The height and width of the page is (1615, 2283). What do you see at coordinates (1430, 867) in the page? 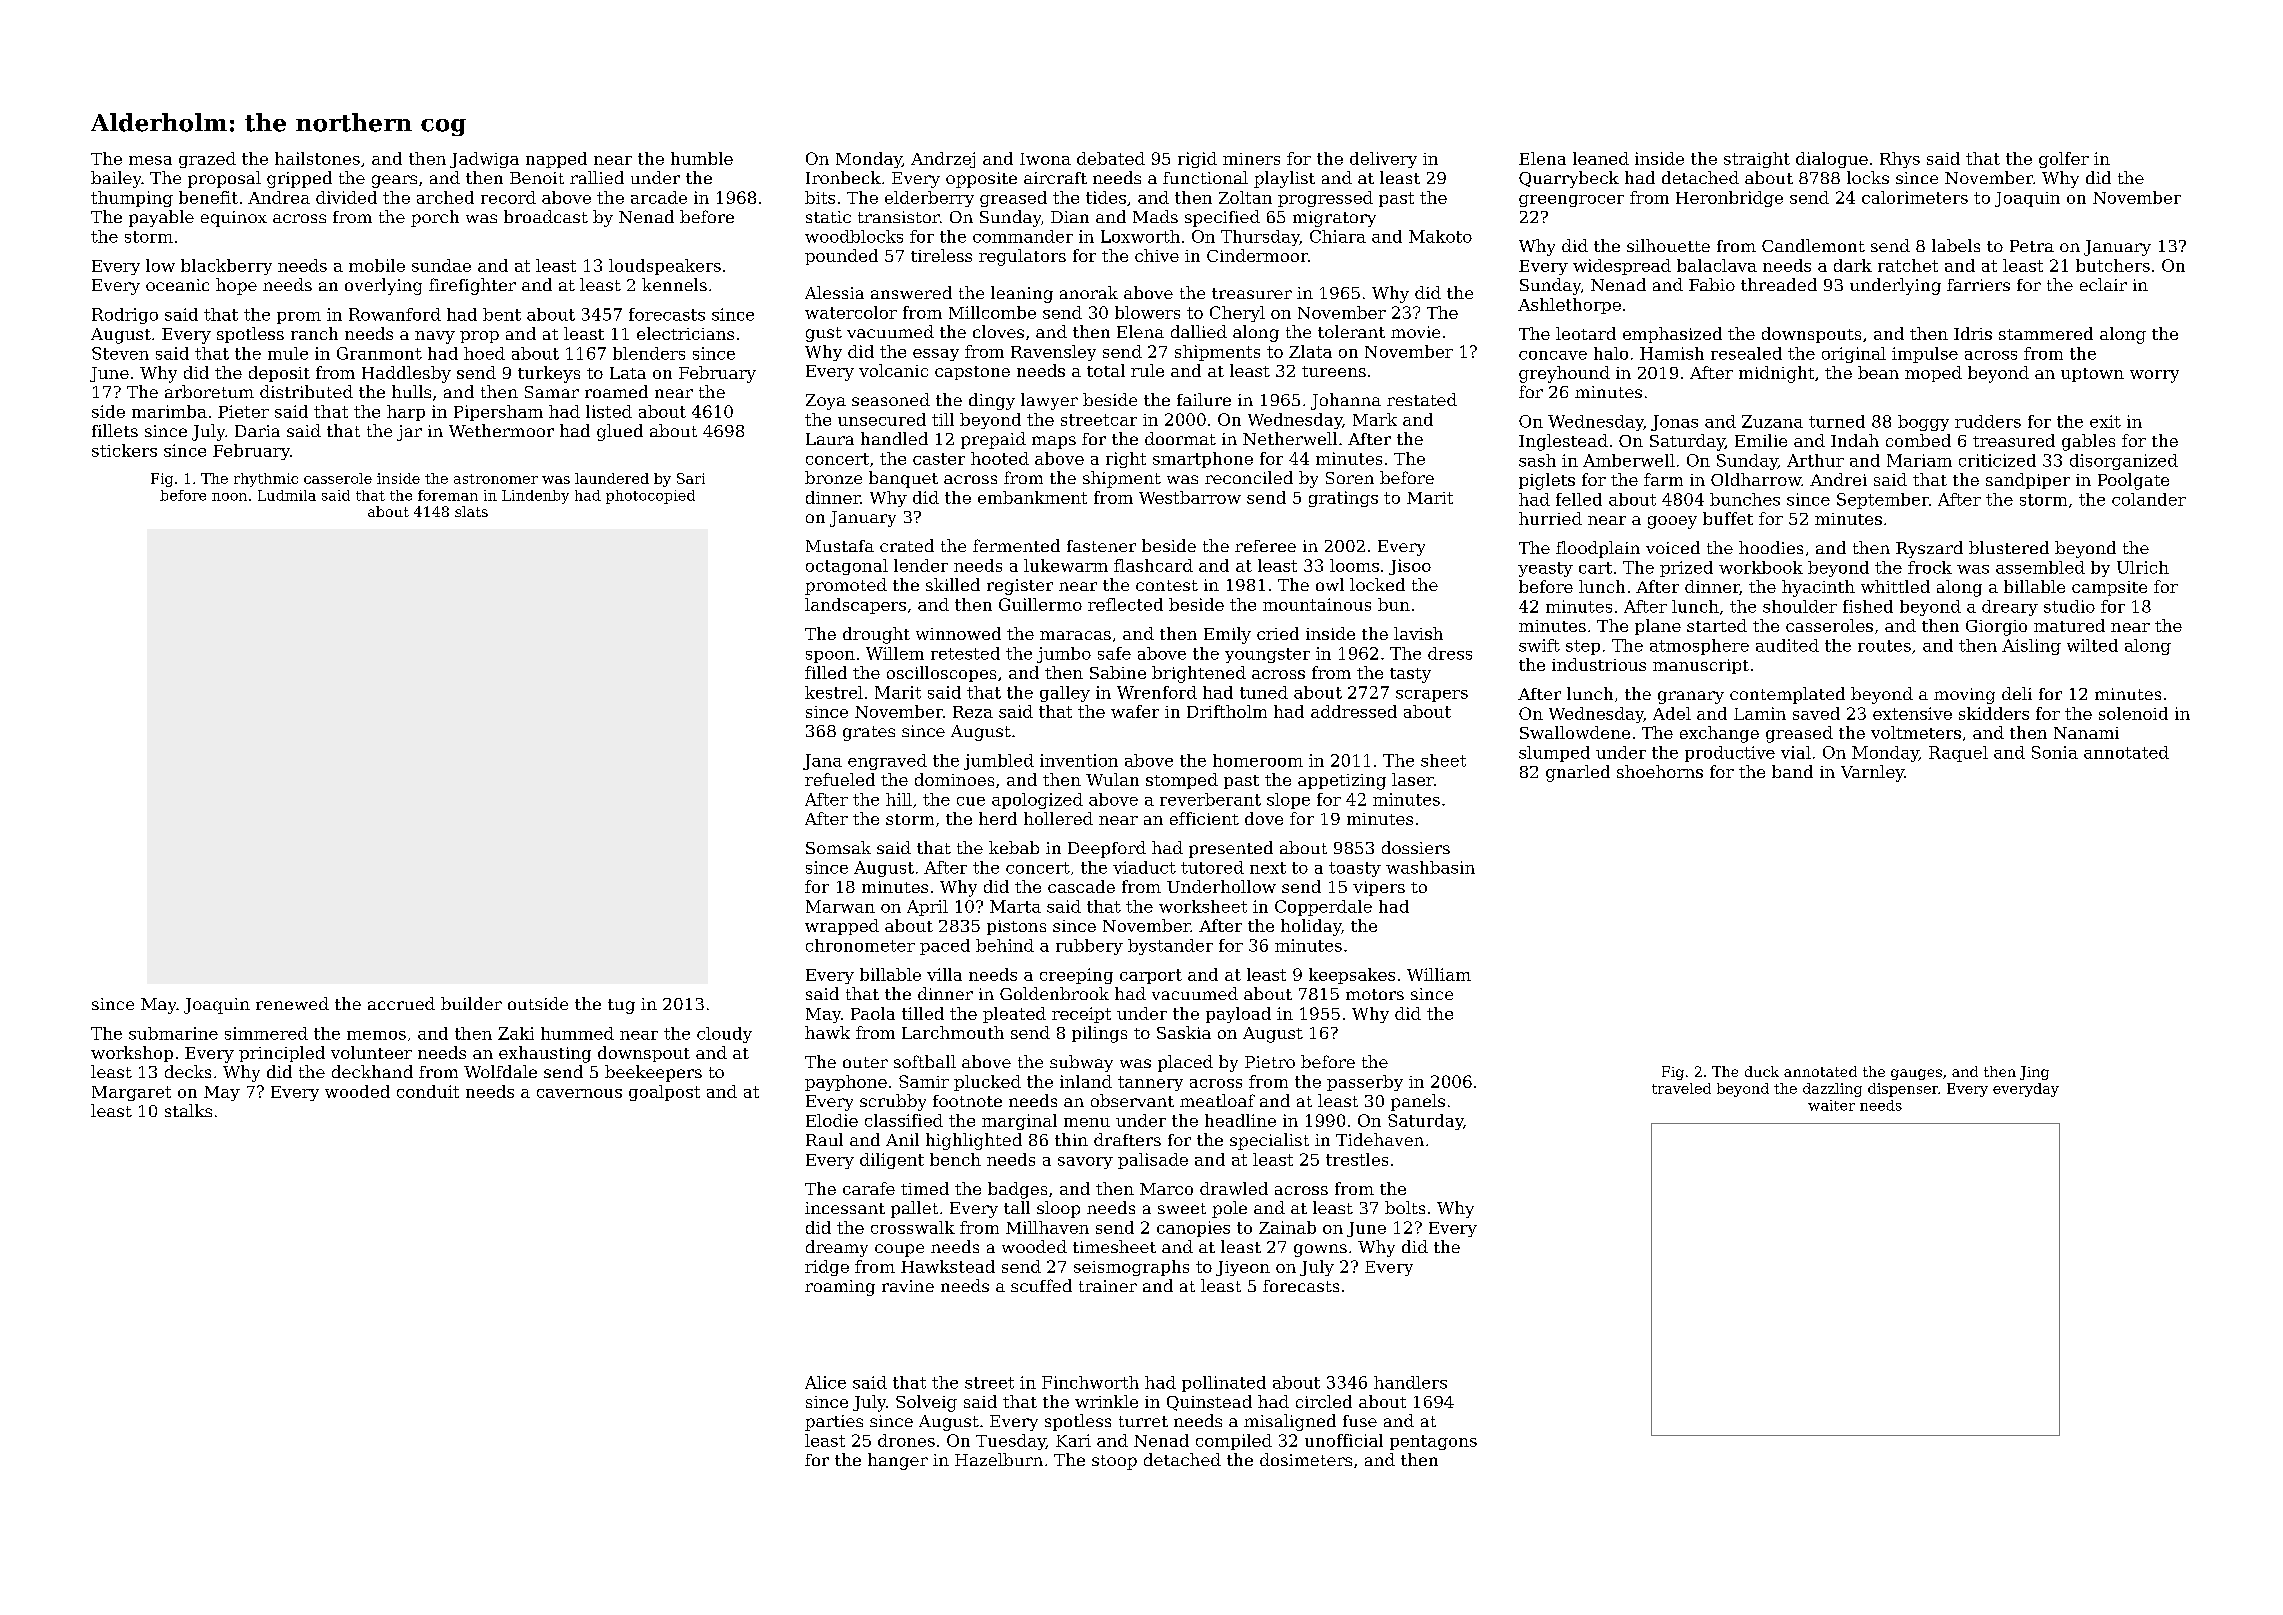
I see `washbasin` at bounding box center [1430, 867].
